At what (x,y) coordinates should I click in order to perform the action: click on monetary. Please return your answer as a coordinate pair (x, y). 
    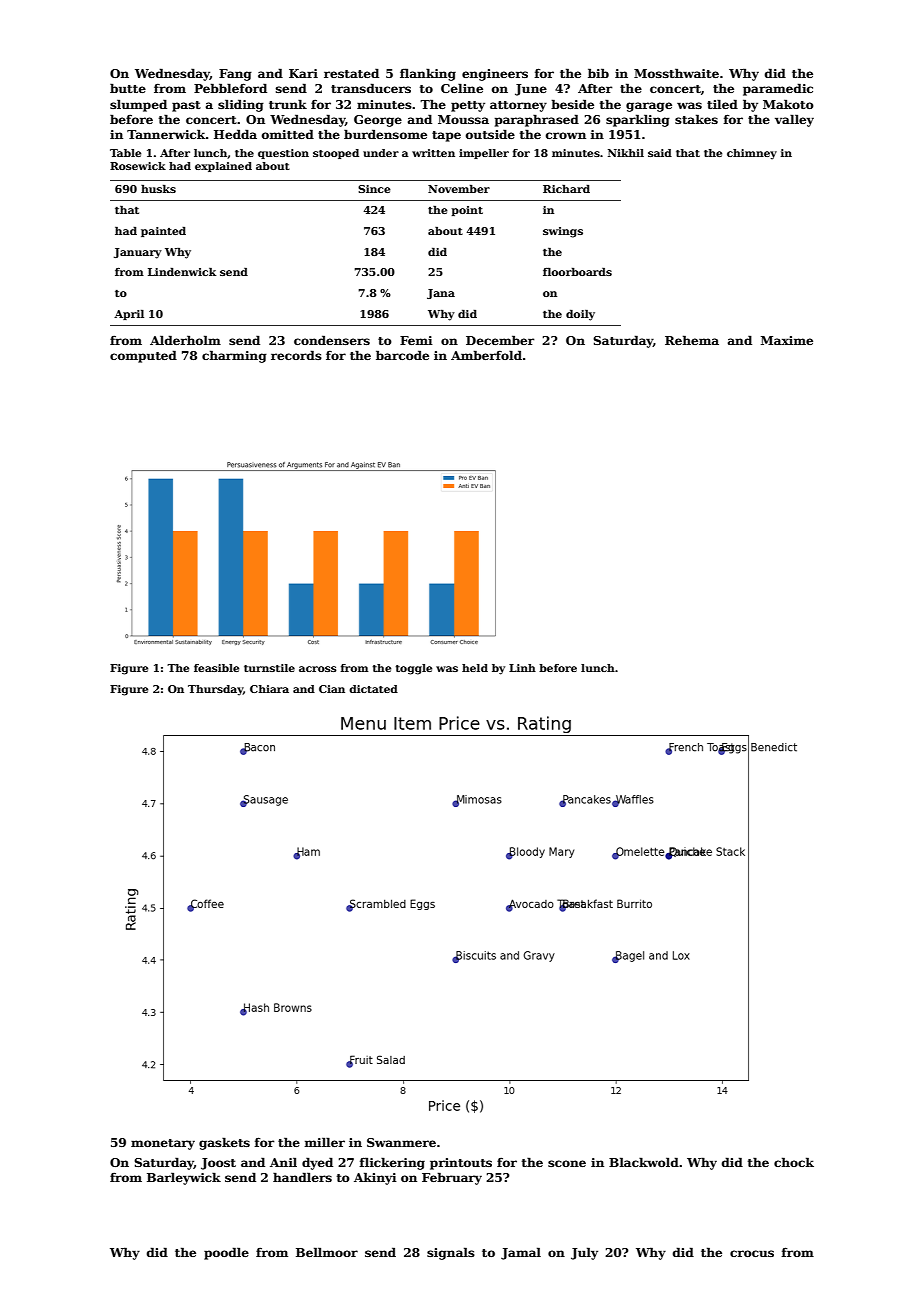
    Looking at the image, I should click on (163, 1144).
